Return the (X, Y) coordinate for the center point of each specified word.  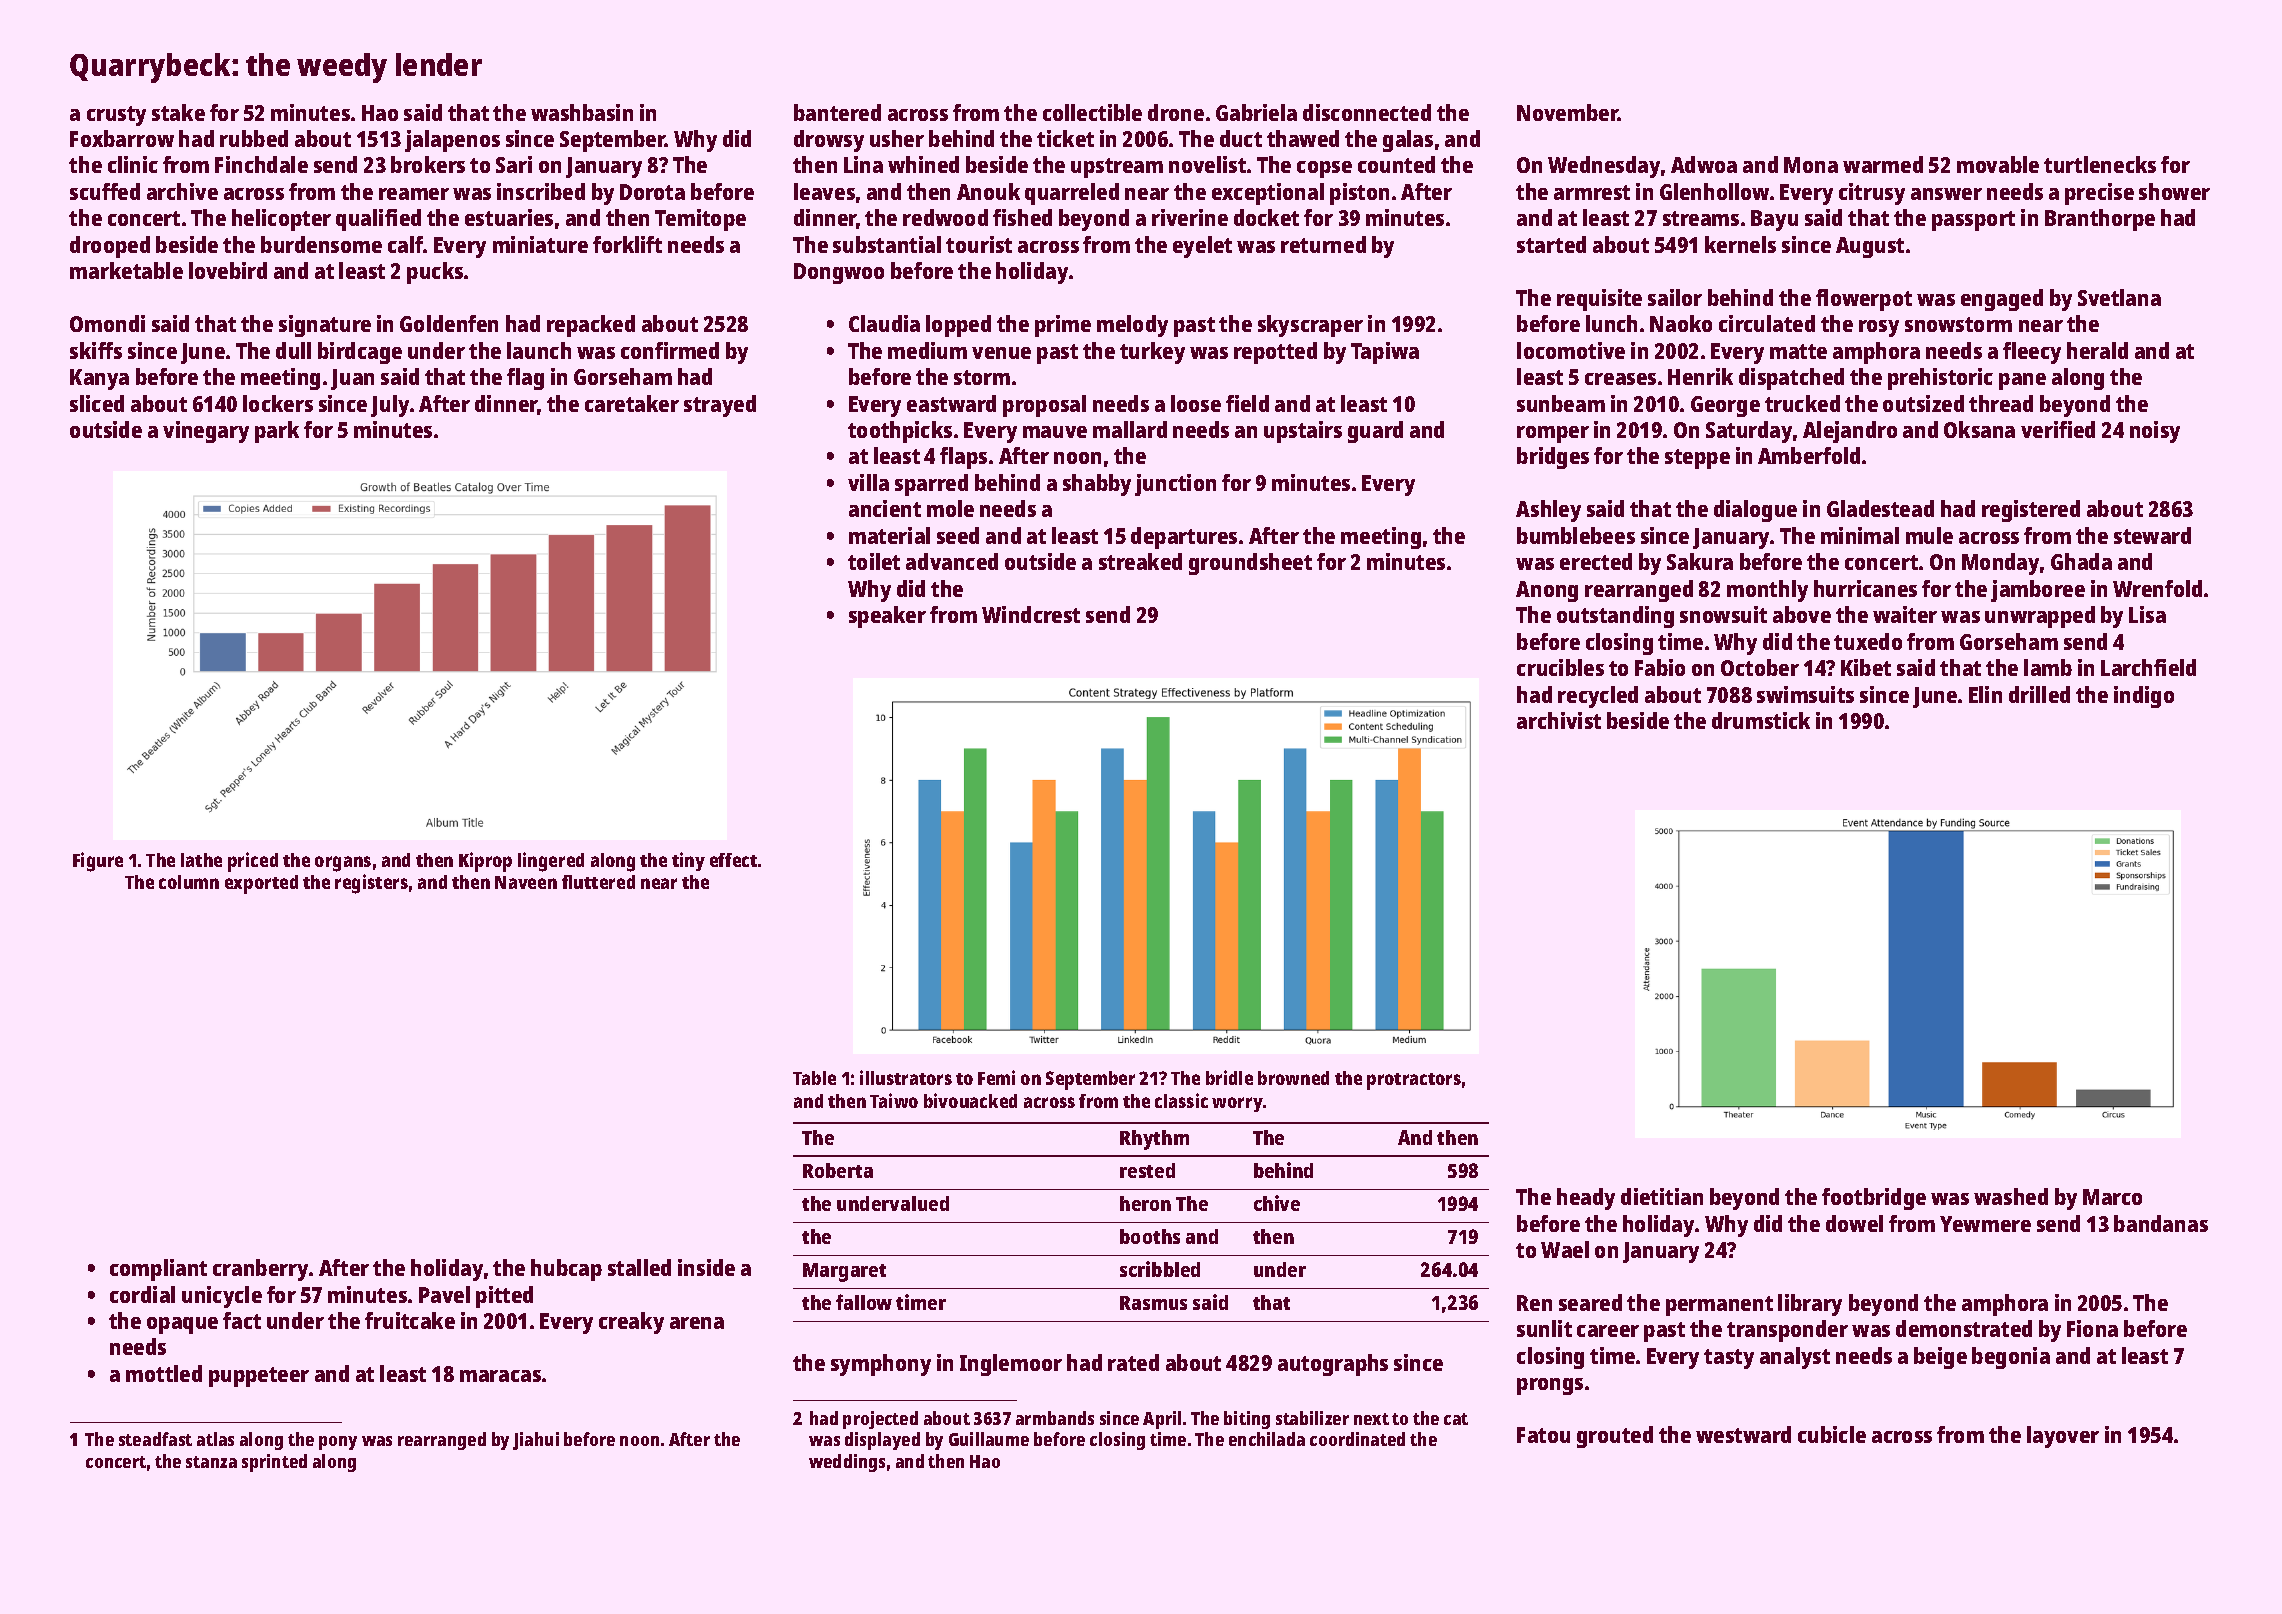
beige (1940, 1358)
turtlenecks (2100, 164)
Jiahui (536, 1441)
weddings (847, 1463)
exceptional (1268, 194)
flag (525, 379)
